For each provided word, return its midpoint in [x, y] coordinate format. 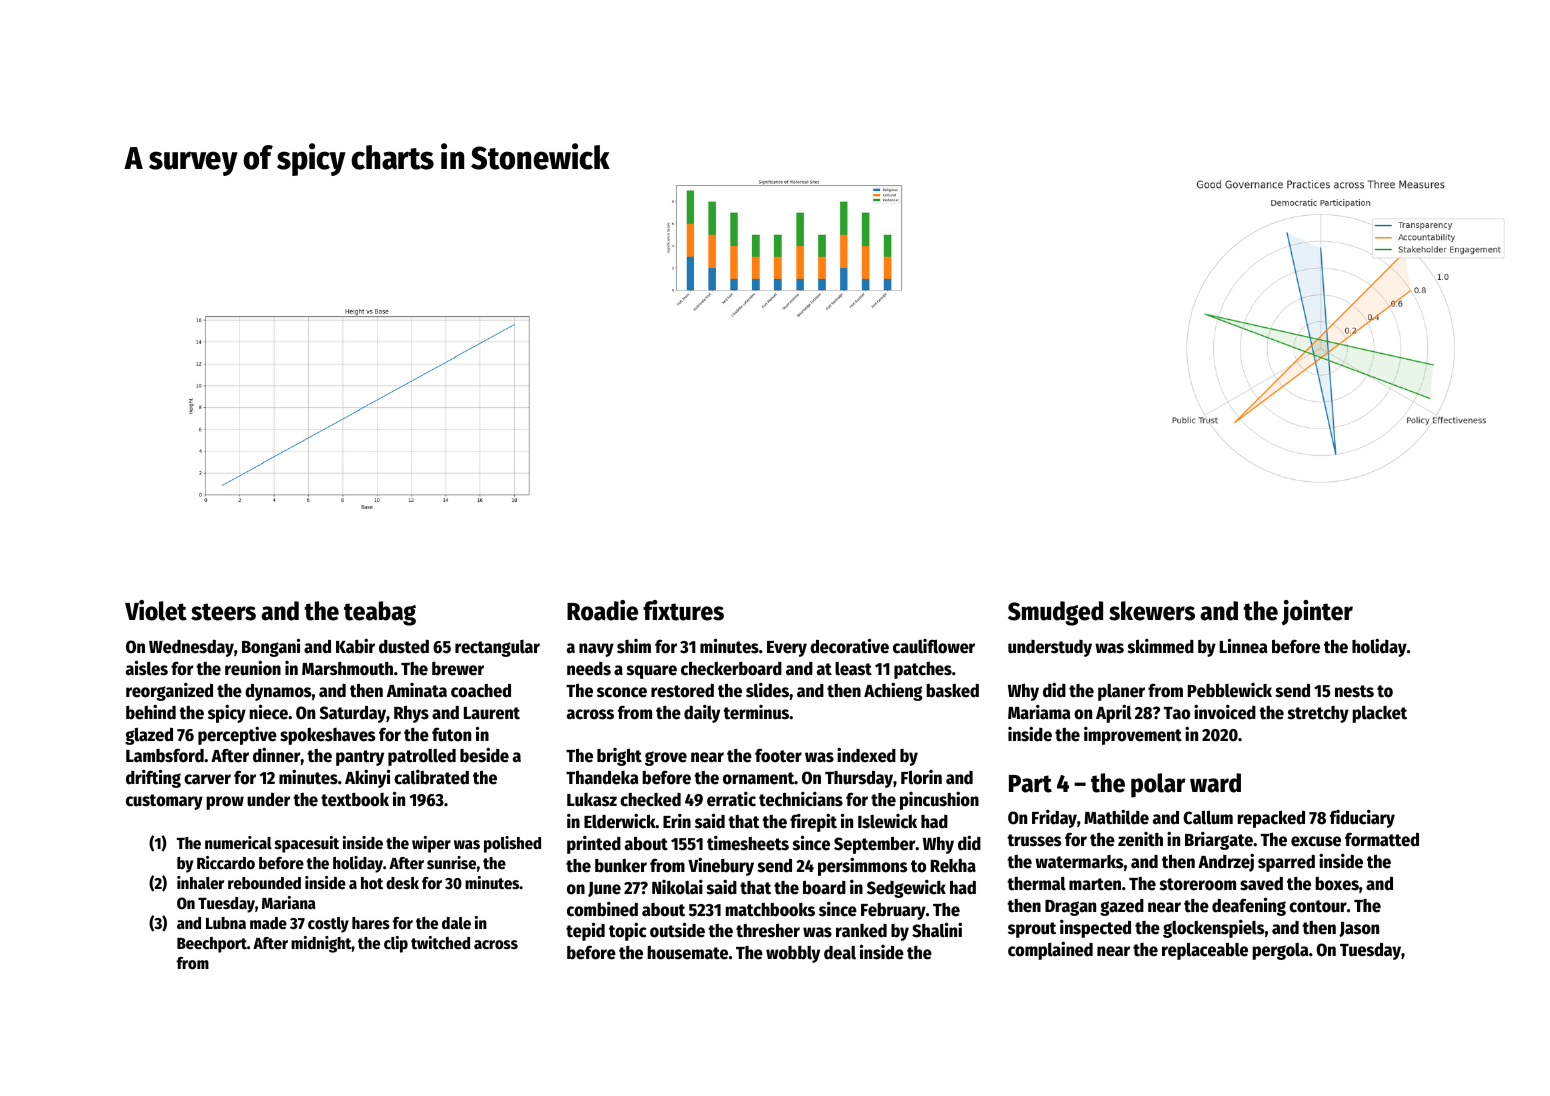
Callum [1208, 817]
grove [666, 758]
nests [1354, 691]
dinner [277, 755]
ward [1215, 783]
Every [787, 649]
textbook [355, 800]
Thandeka [602, 777]
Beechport [212, 945]
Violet [156, 610]
